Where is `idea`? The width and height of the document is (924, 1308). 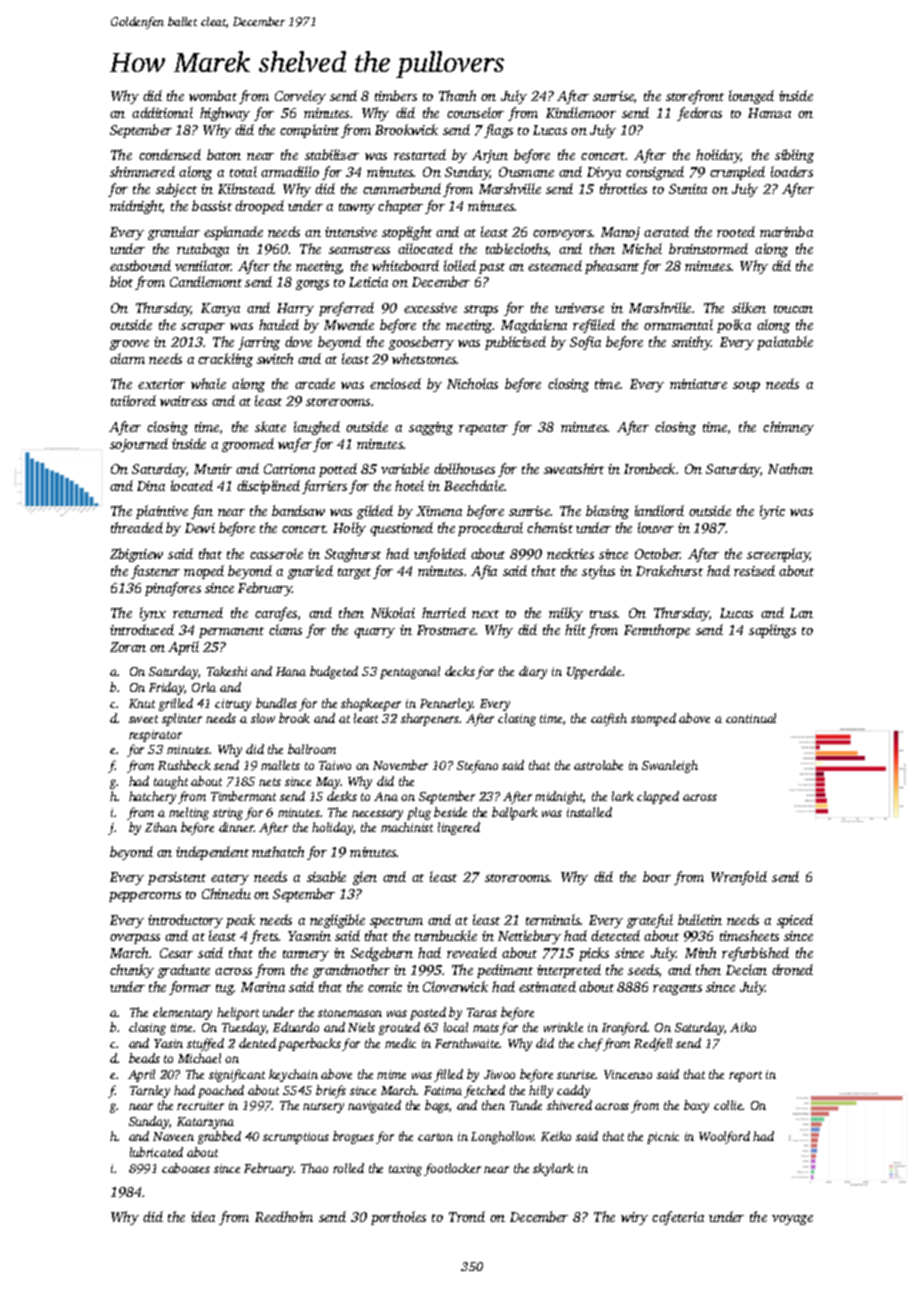
idea is located at coordinates (203, 1216).
